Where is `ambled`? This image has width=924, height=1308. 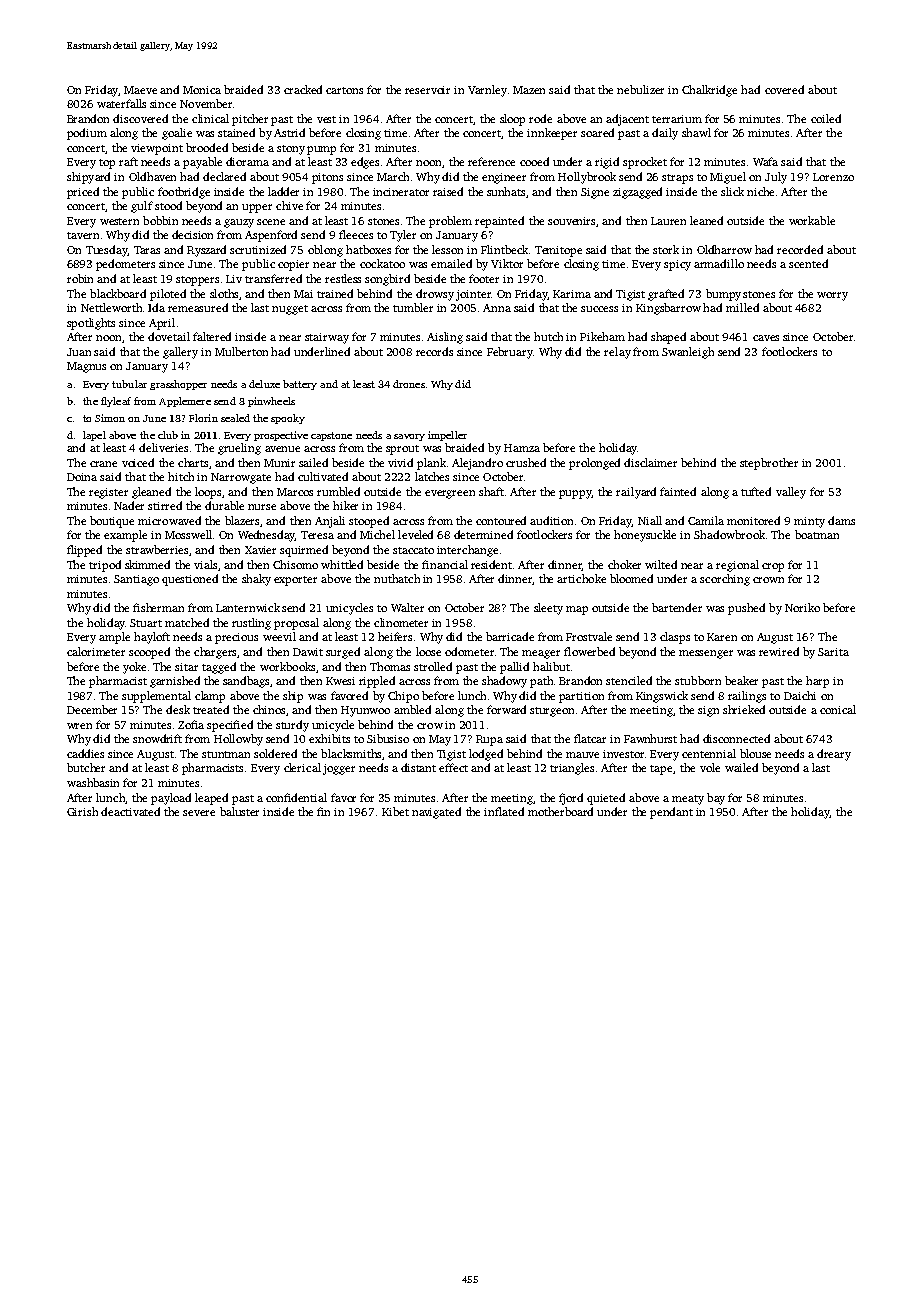 ambled is located at coordinates (412, 709).
